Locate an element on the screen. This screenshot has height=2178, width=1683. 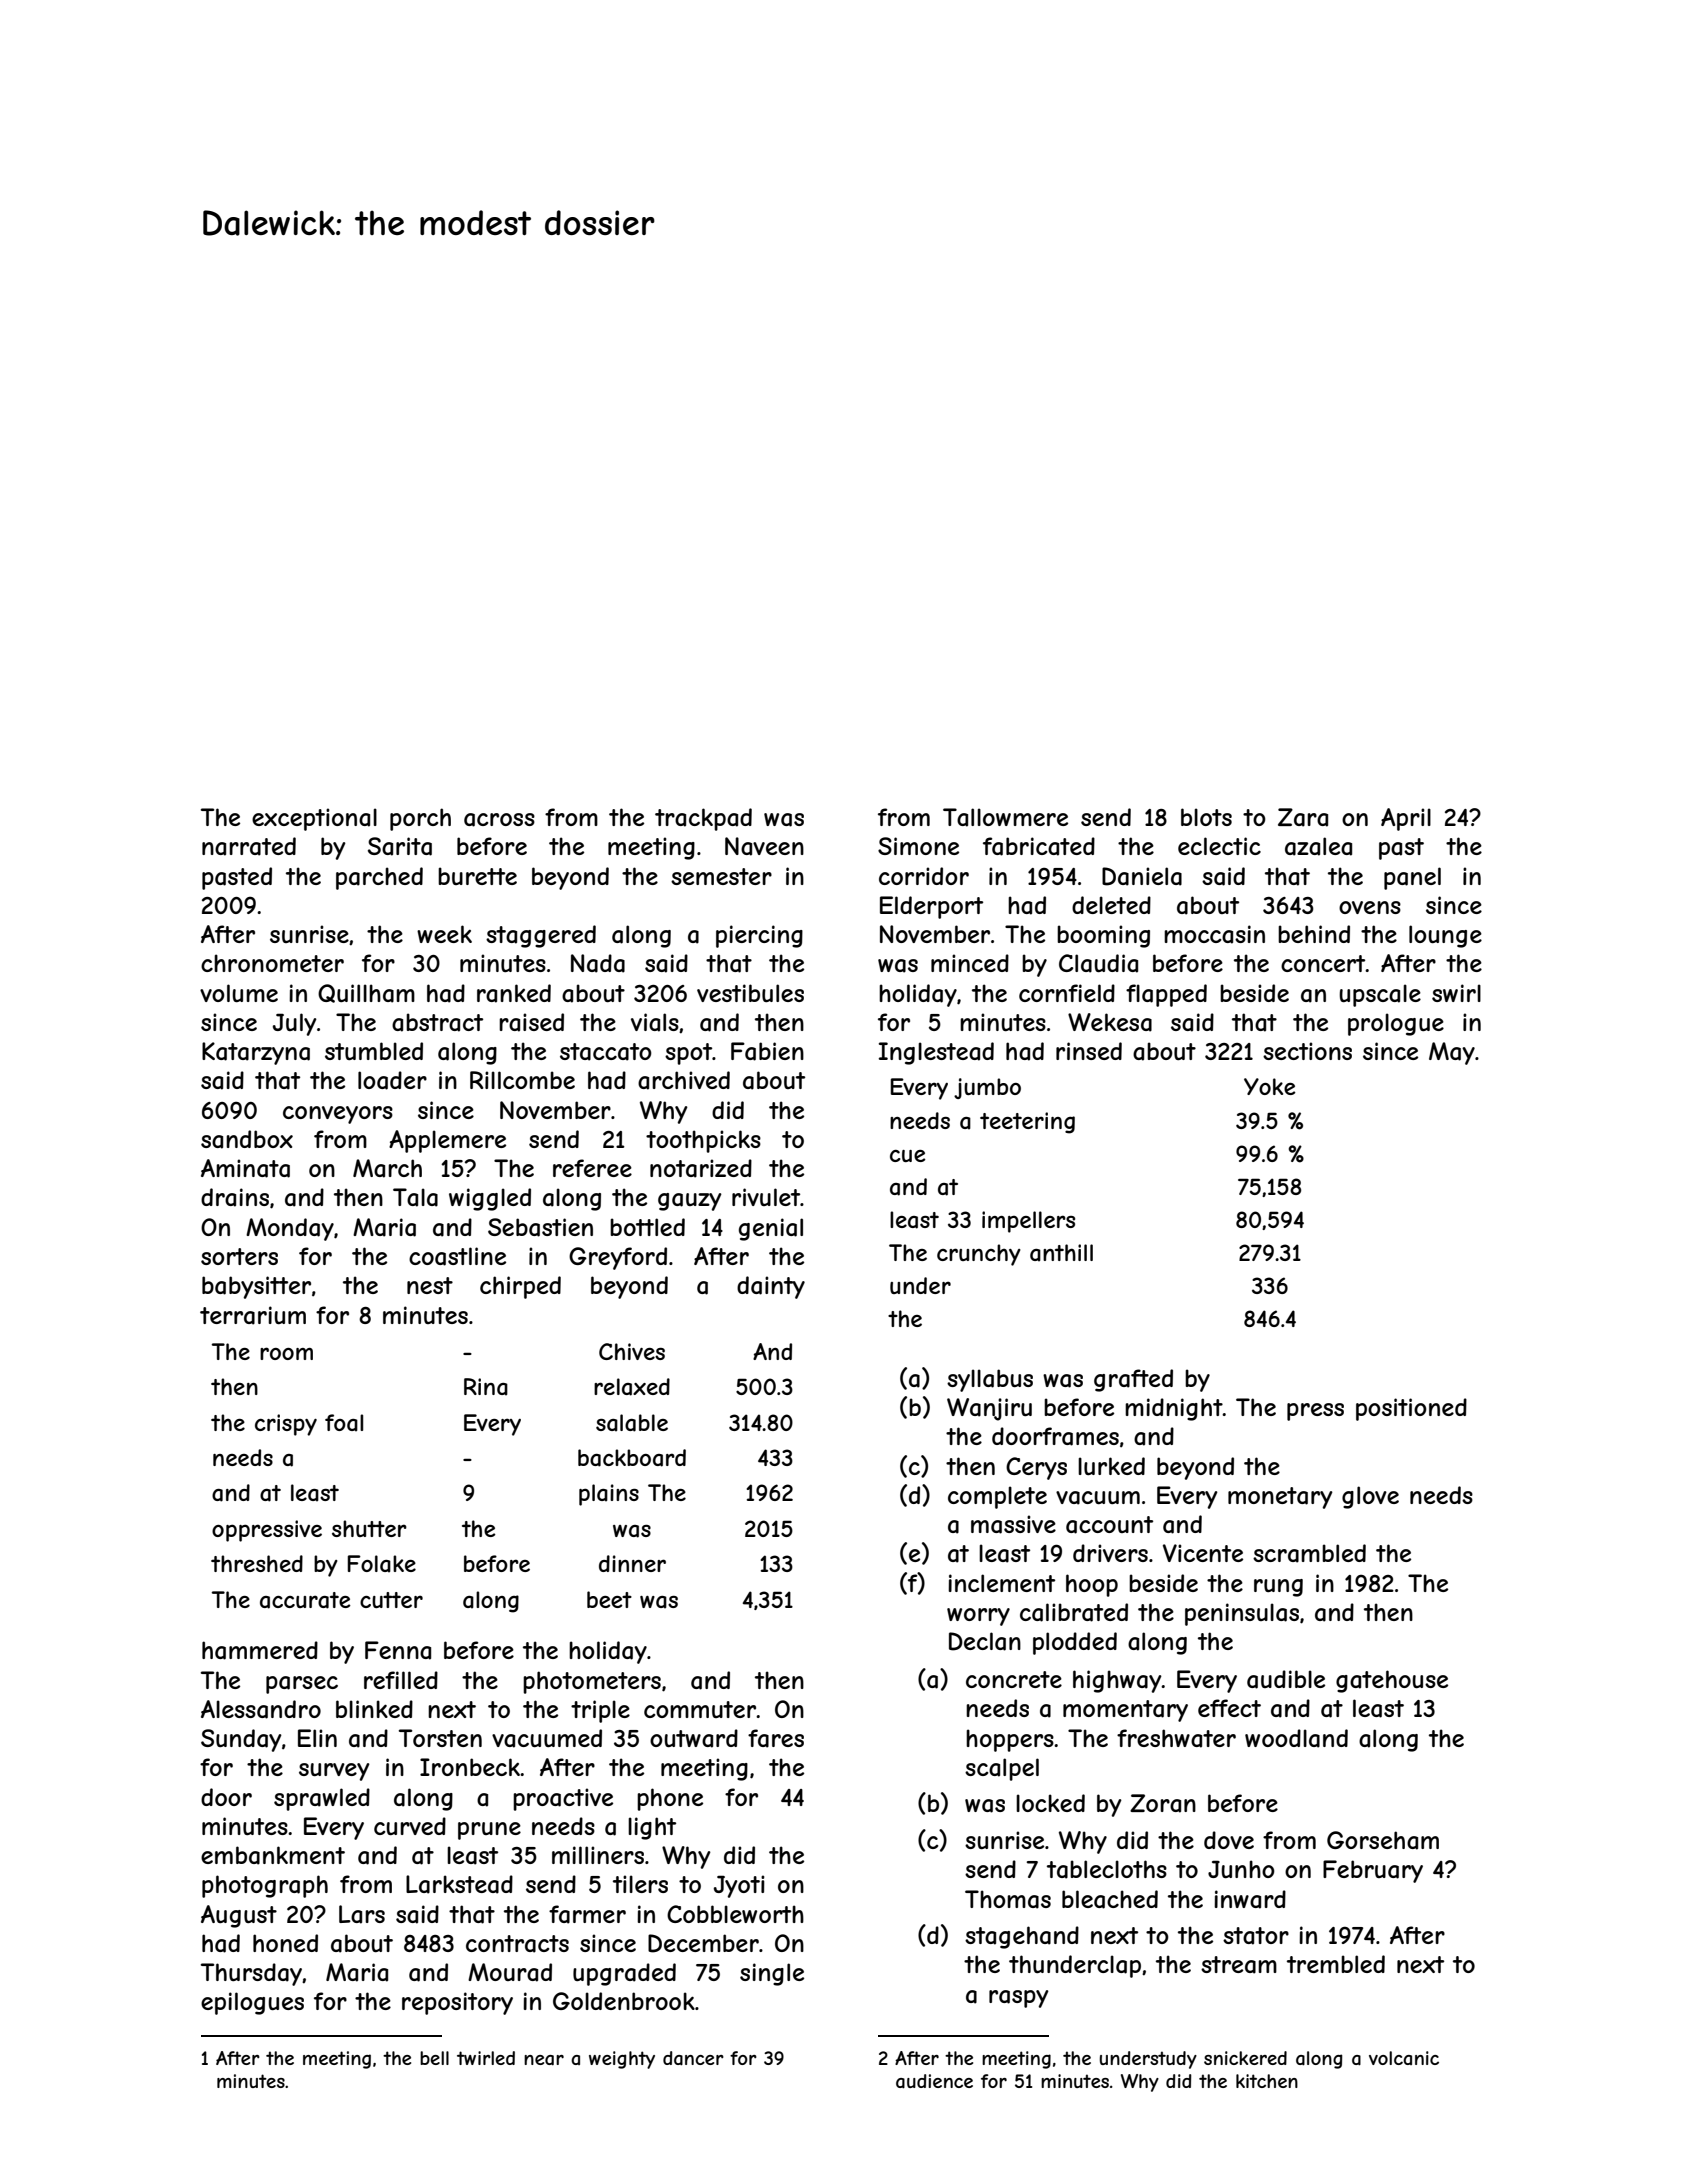
relaxed is located at coordinates (632, 1387).
